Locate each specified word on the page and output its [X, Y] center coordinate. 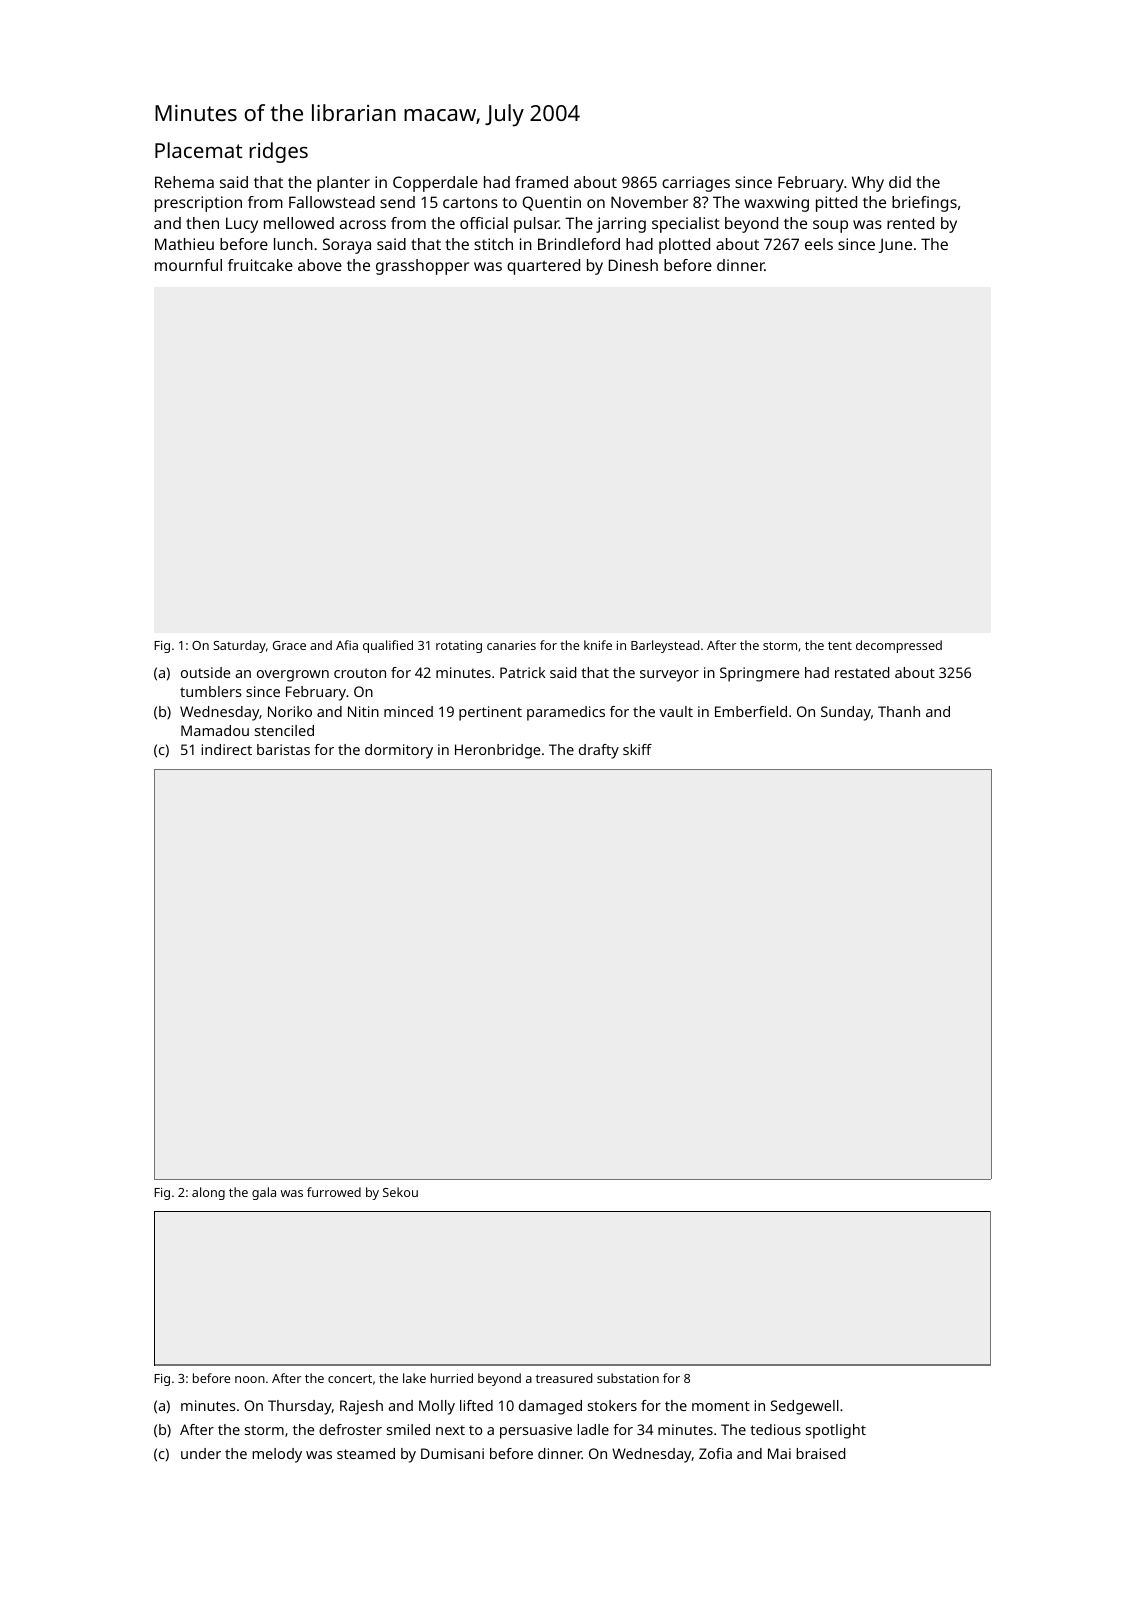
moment [721, 1406]
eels [819, 244]
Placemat [198, 150]
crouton [360, 673]
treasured [564, 1378]
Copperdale [435, 184]
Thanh [899, 711]
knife [598, 645]
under [201, 1453]
